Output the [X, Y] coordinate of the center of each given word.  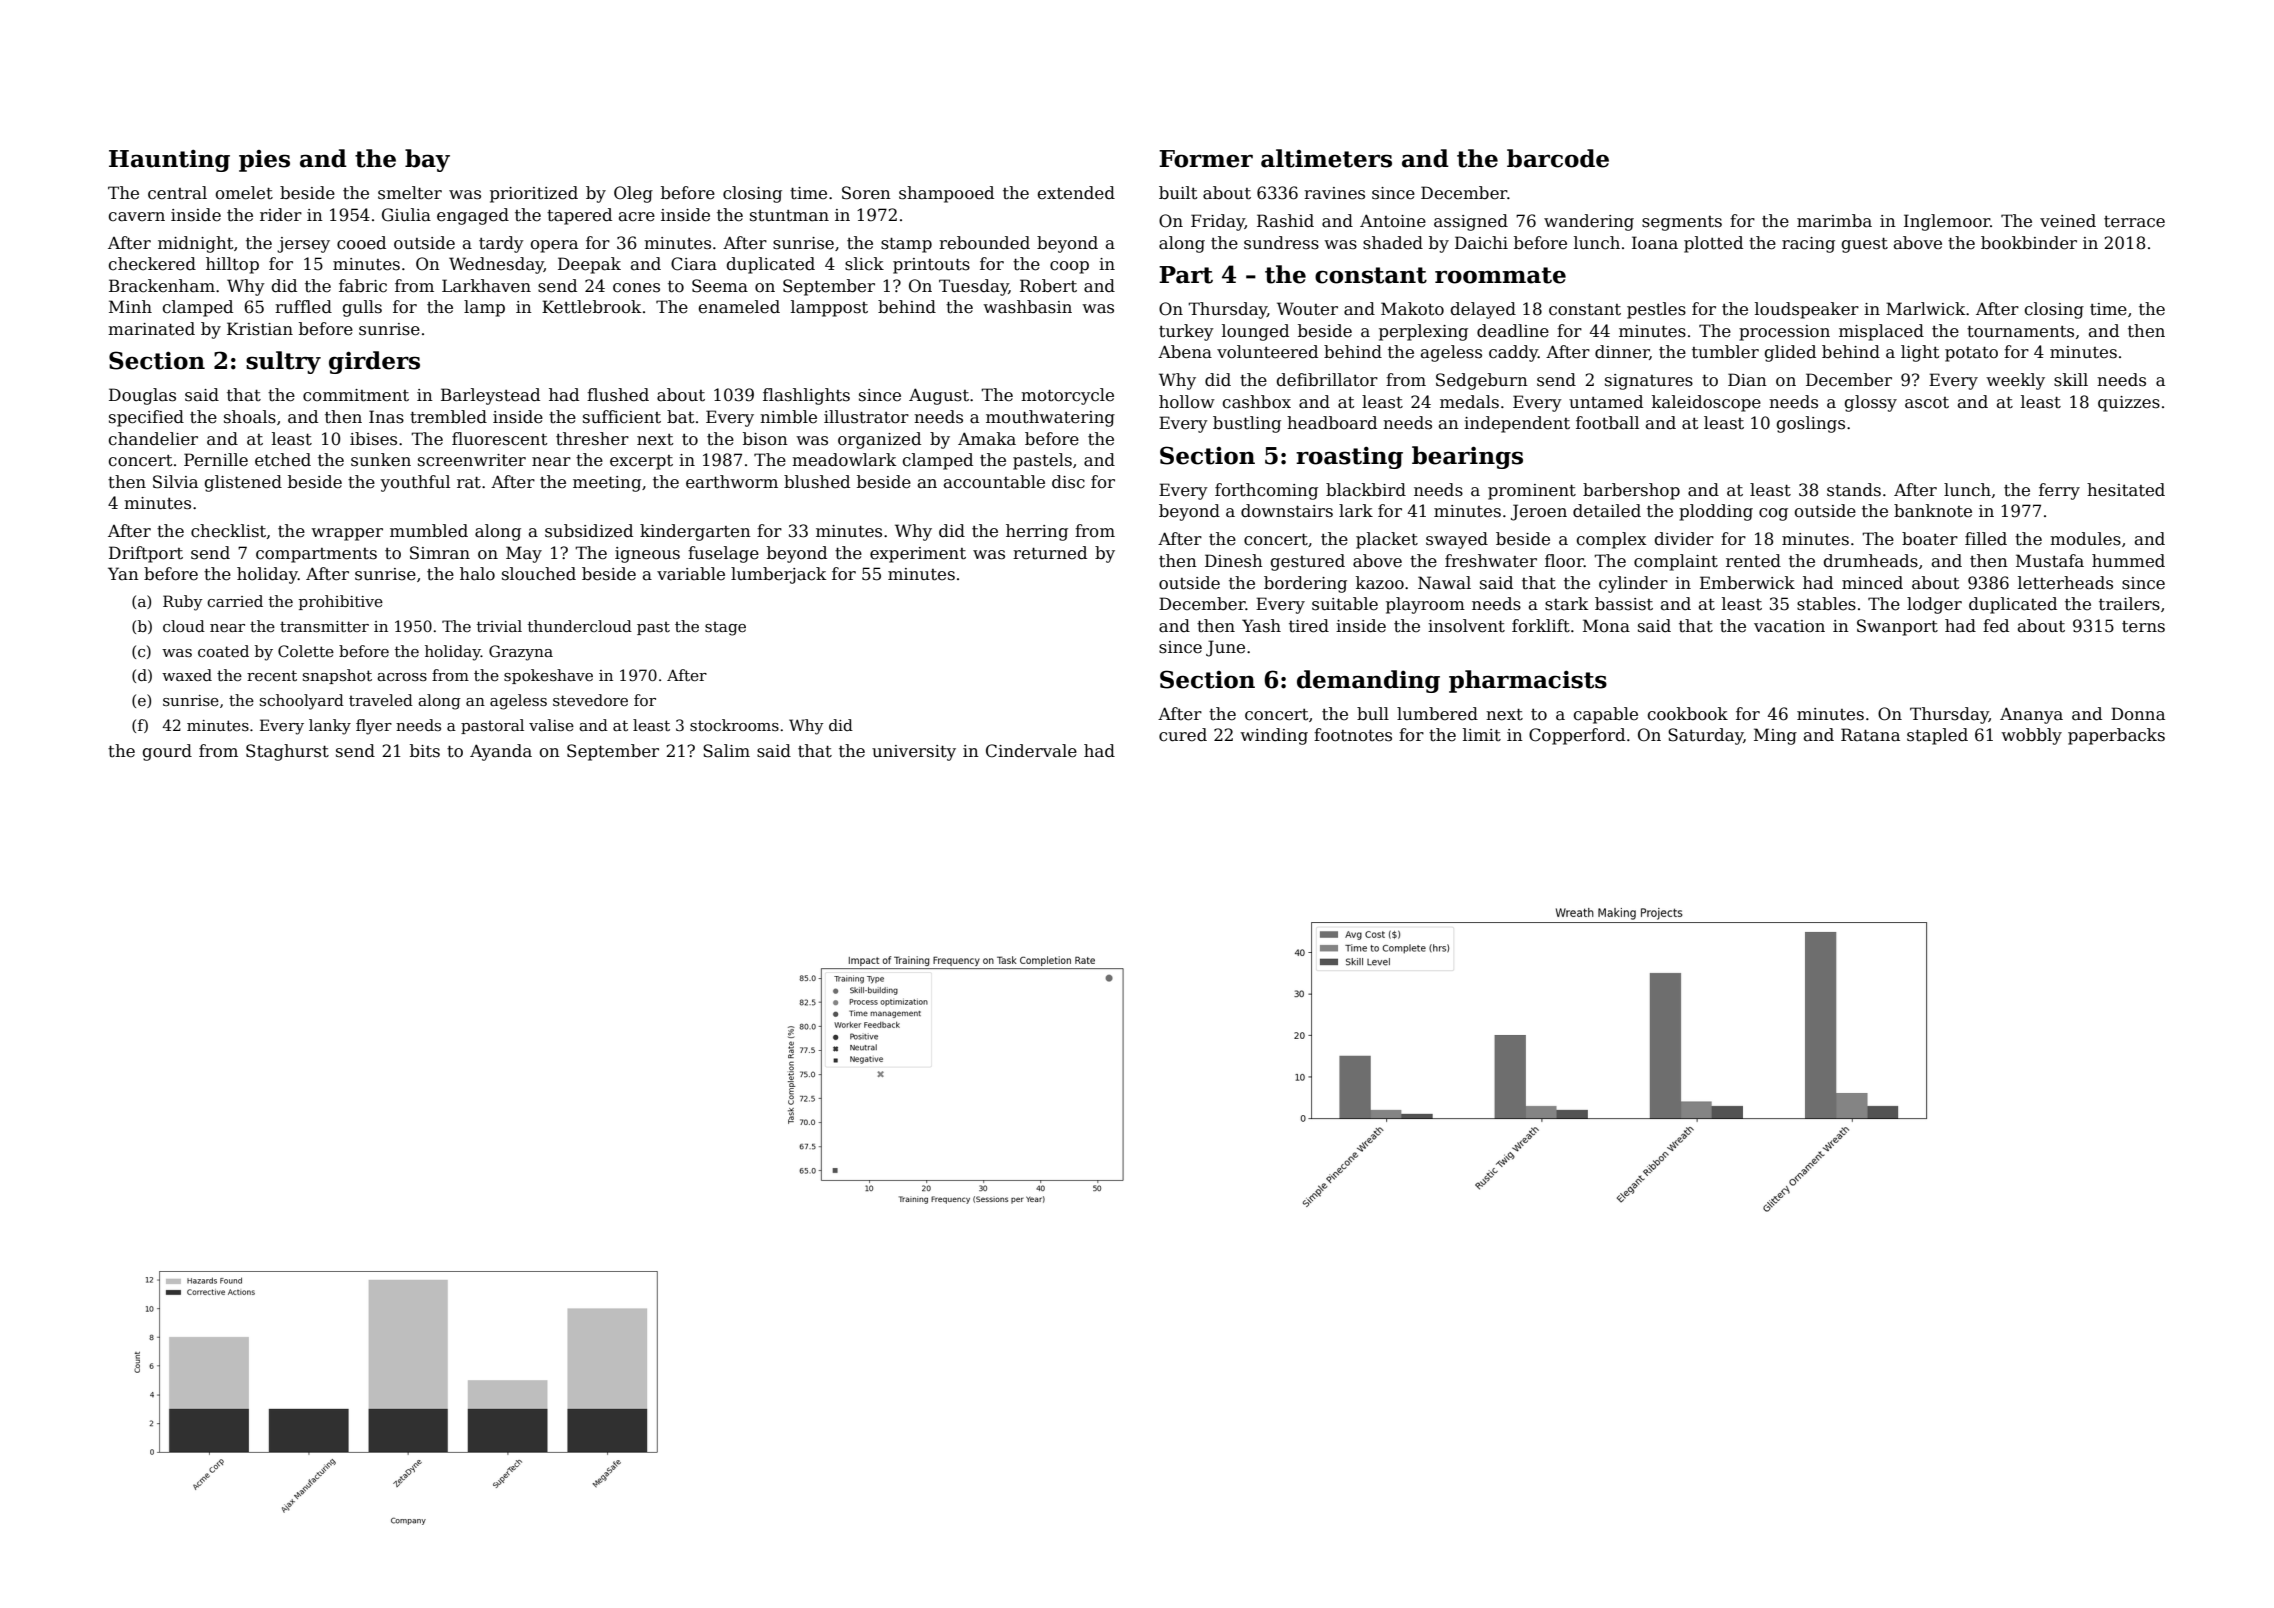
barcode [1558, 158]
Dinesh [1234, 561]
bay [427, 160]
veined [2068, 221]
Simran [440, 553]
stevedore [590, 700]
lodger [1934, 605]
